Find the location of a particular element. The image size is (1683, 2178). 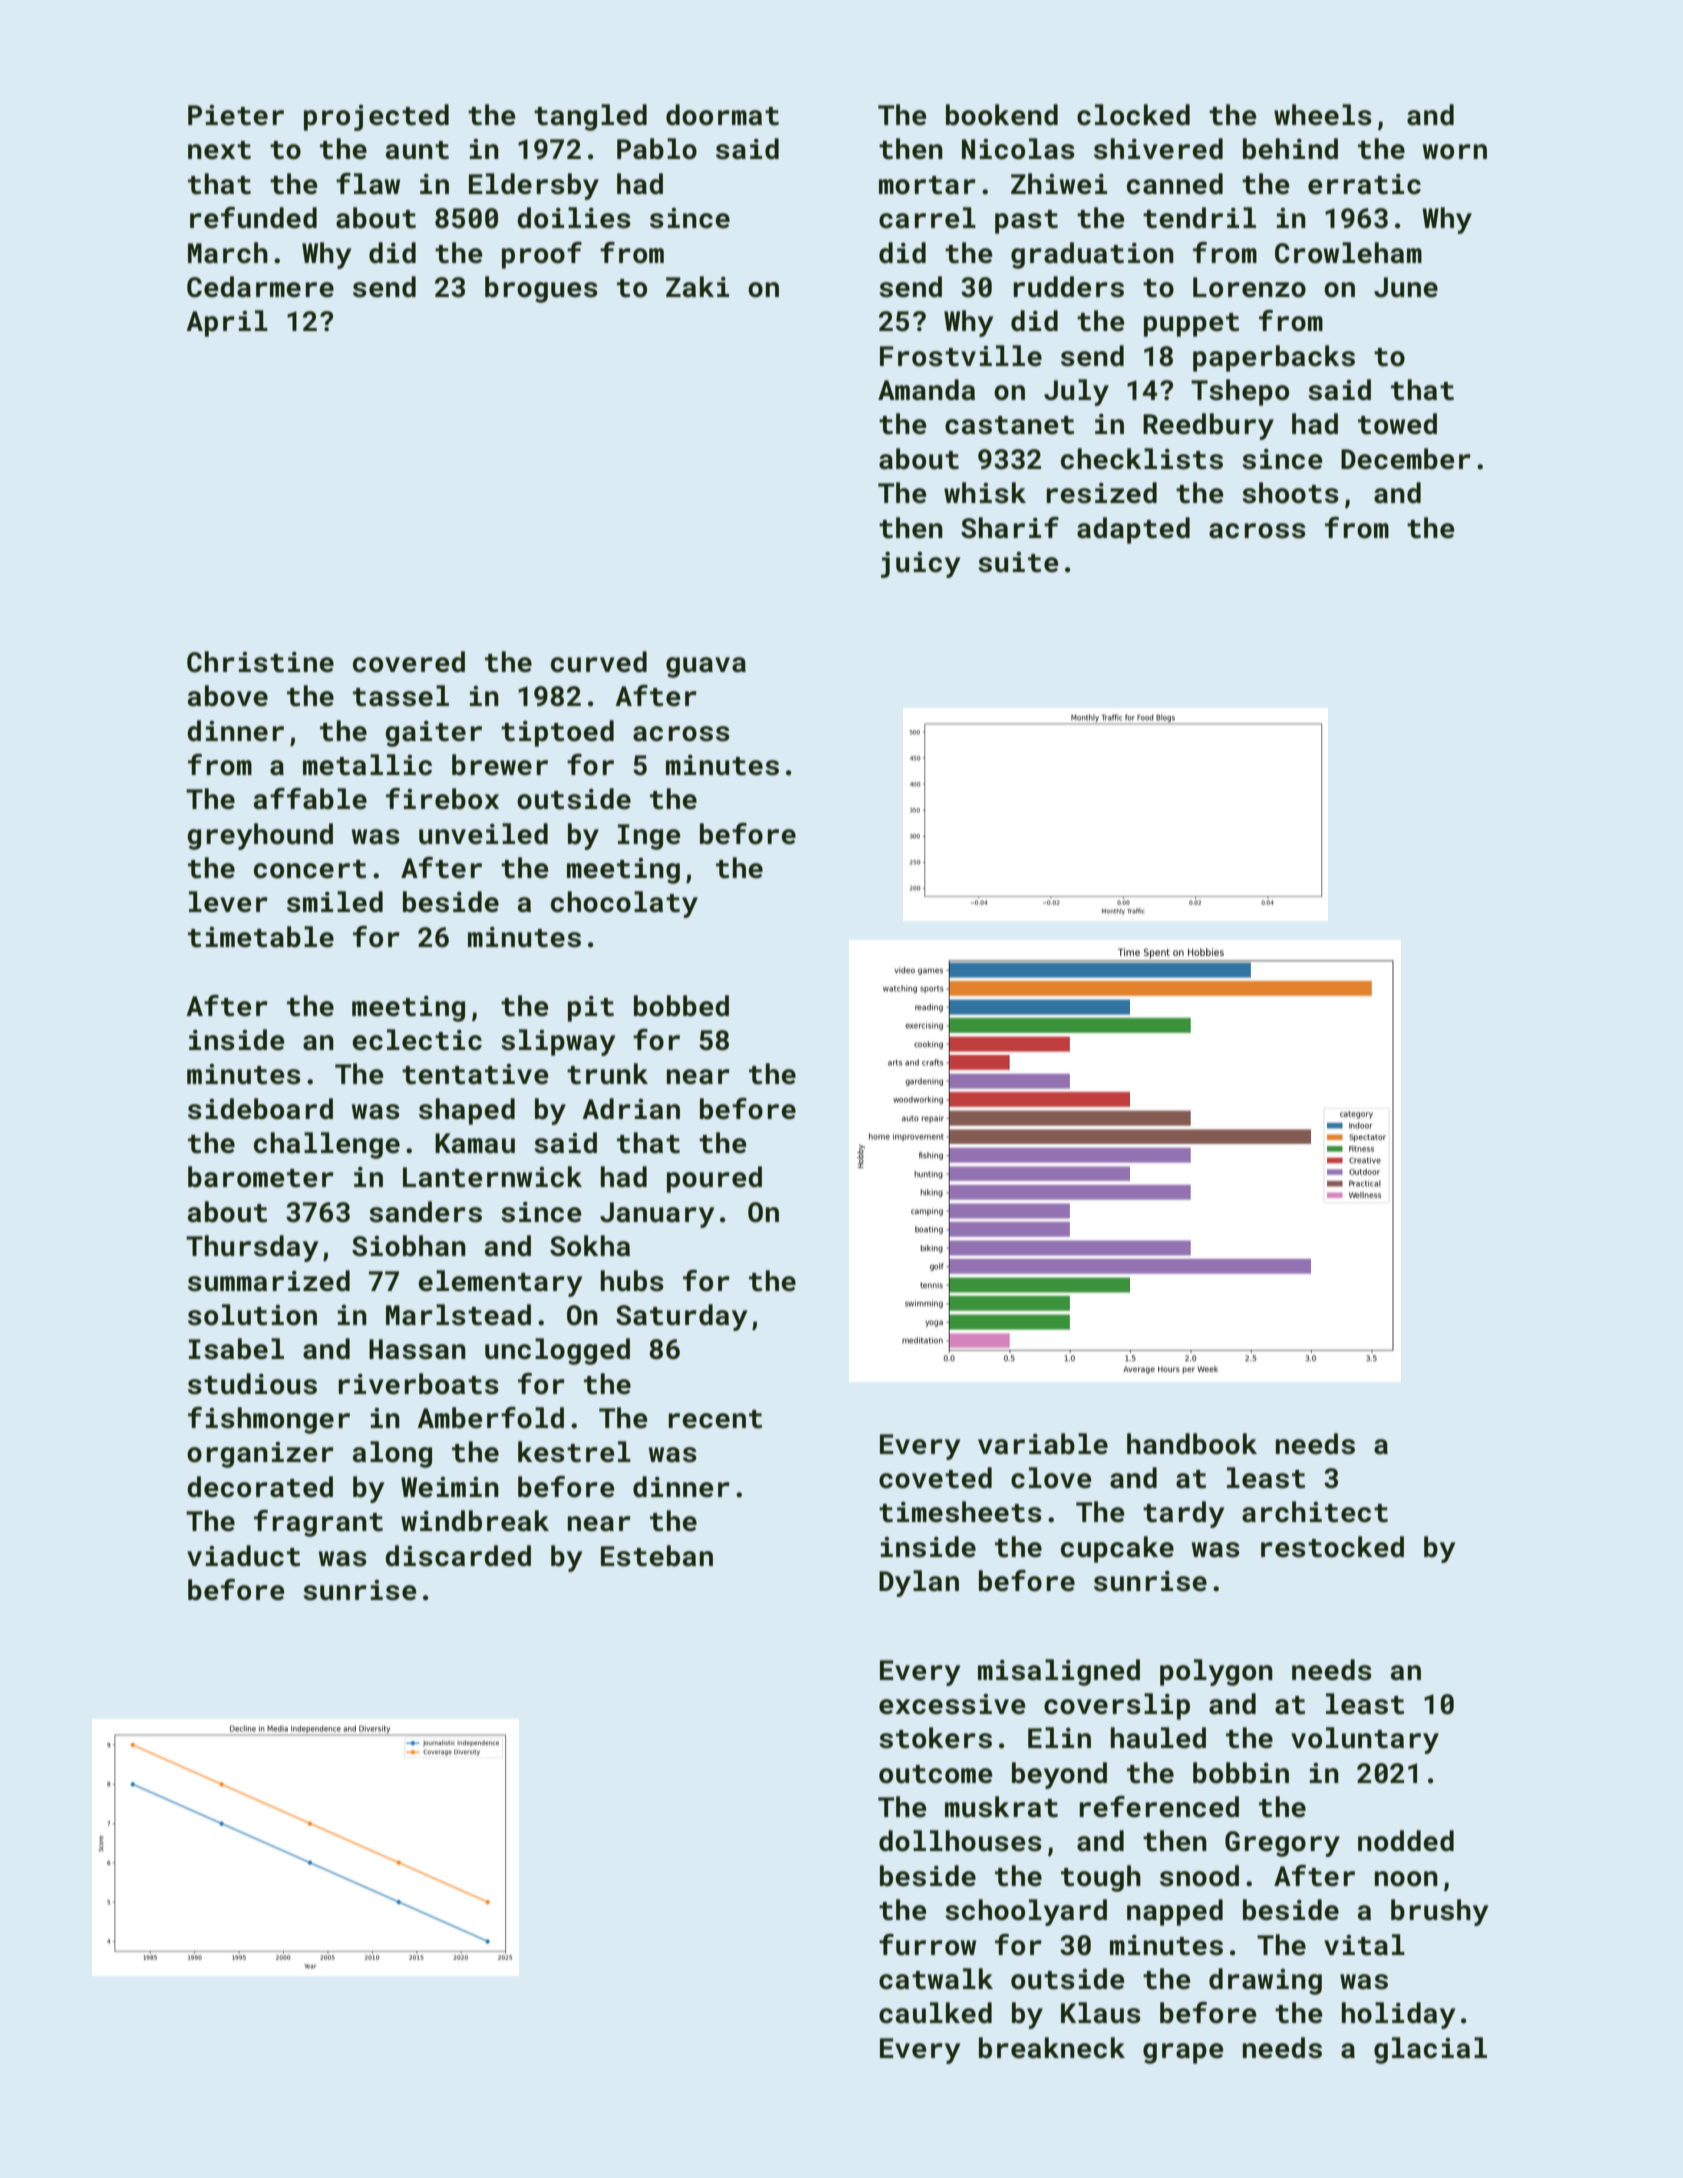

recent is located at coordinates (715, 1419).
